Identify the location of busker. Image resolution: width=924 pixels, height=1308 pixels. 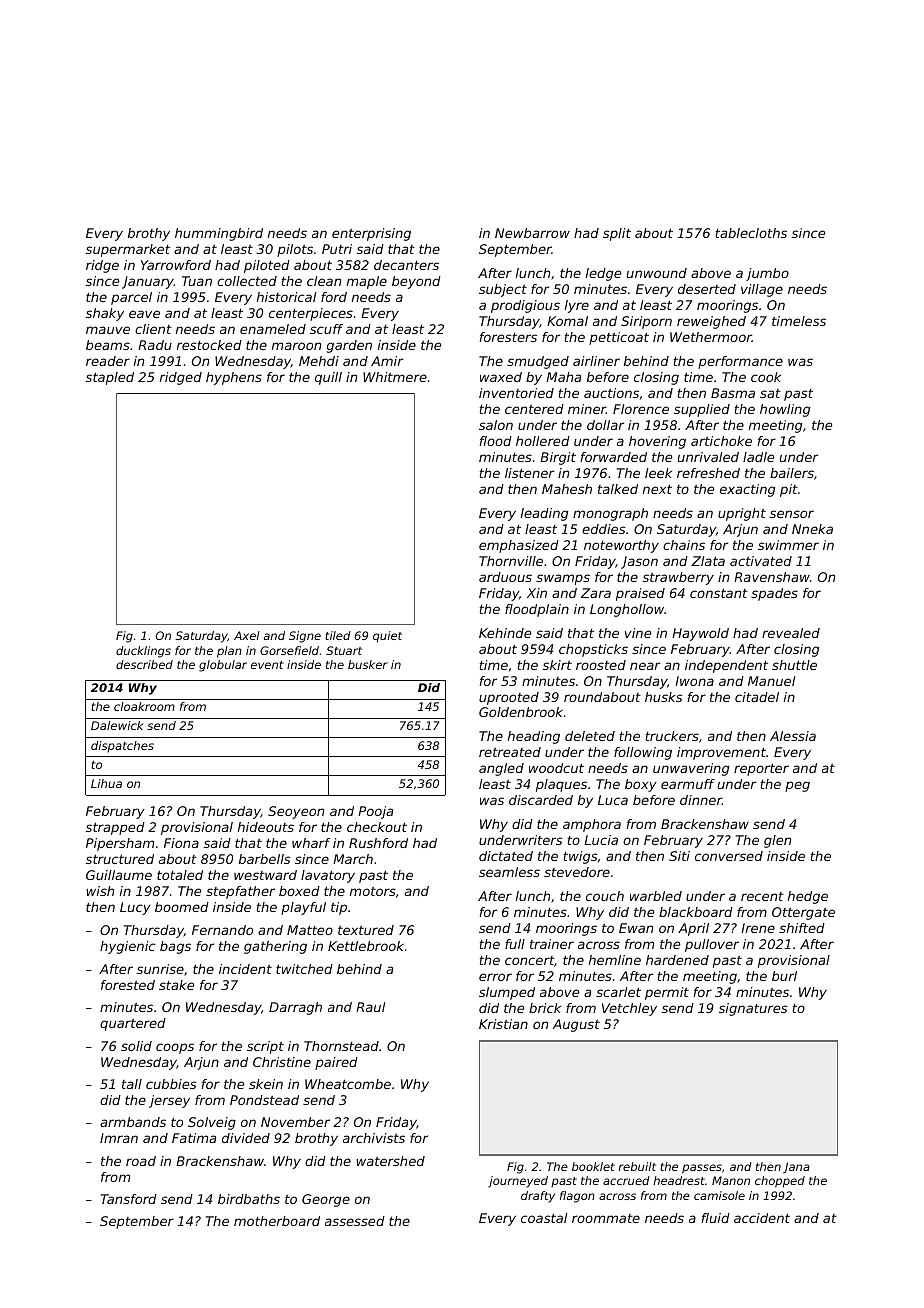
(368, 664).
